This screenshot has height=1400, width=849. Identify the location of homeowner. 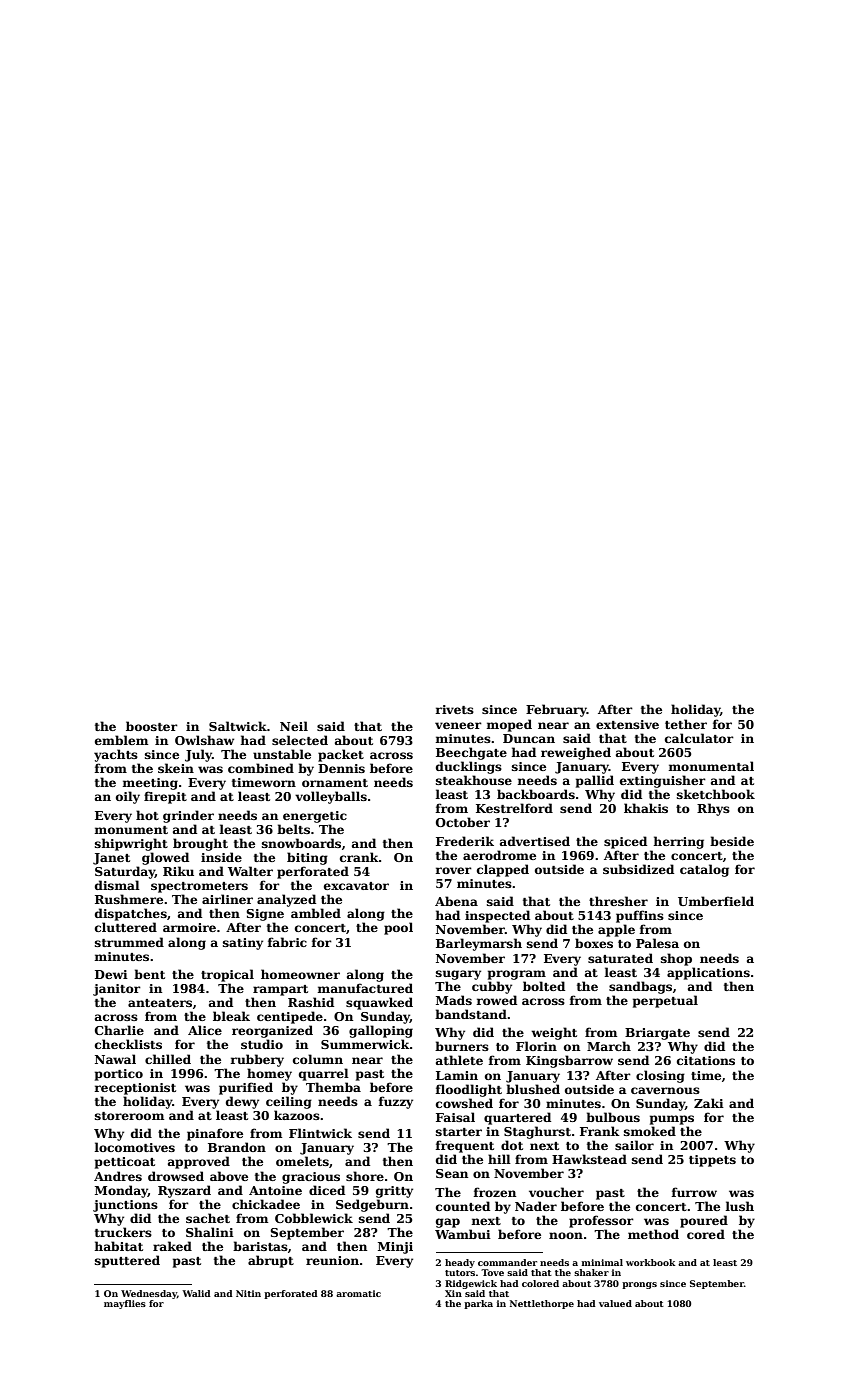
(300, 974).
